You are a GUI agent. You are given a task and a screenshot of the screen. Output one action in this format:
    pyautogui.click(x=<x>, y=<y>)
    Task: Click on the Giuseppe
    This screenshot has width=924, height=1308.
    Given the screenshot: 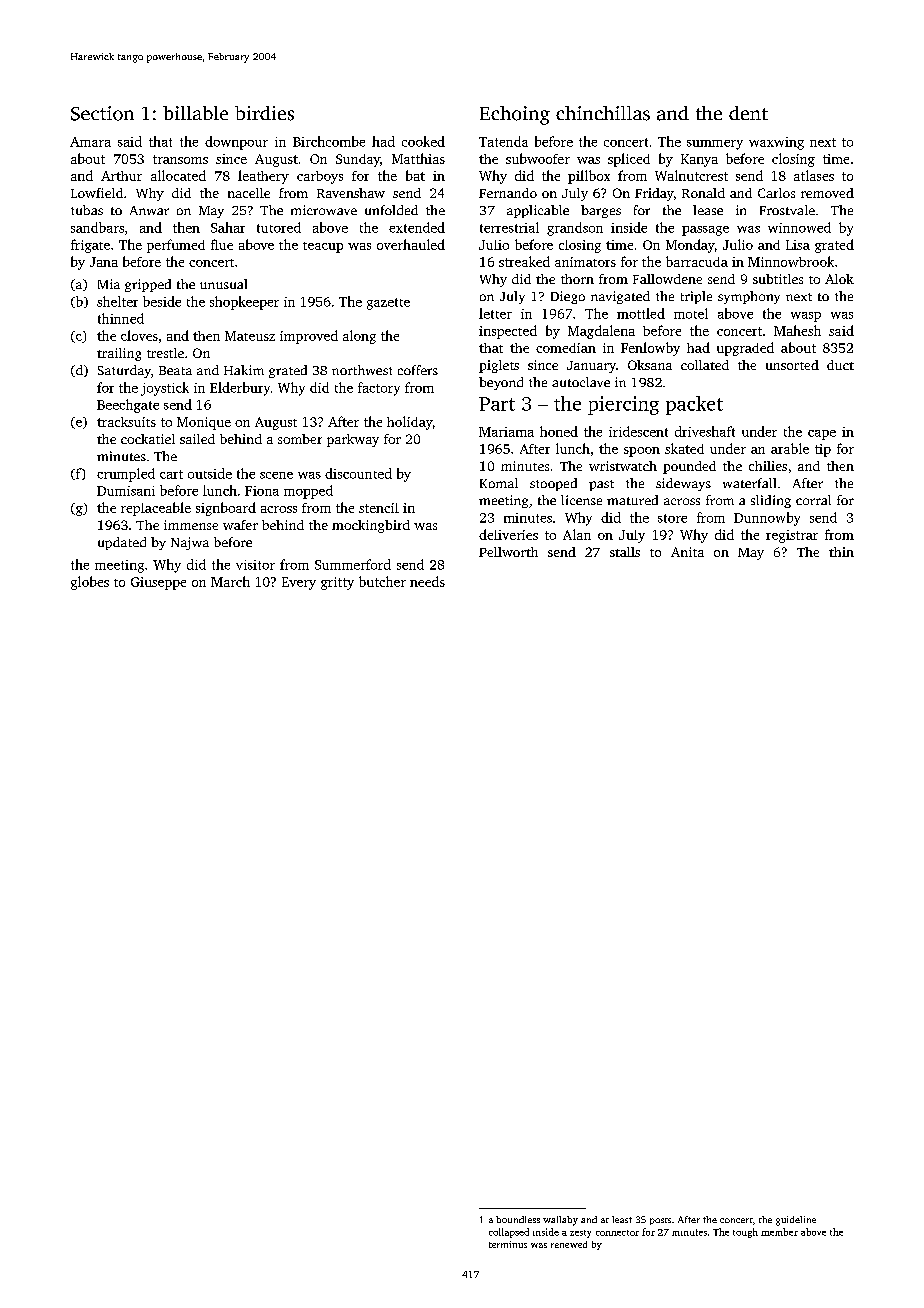 What is the action you would take?
    pyautogui.click(x=158, y=583)
